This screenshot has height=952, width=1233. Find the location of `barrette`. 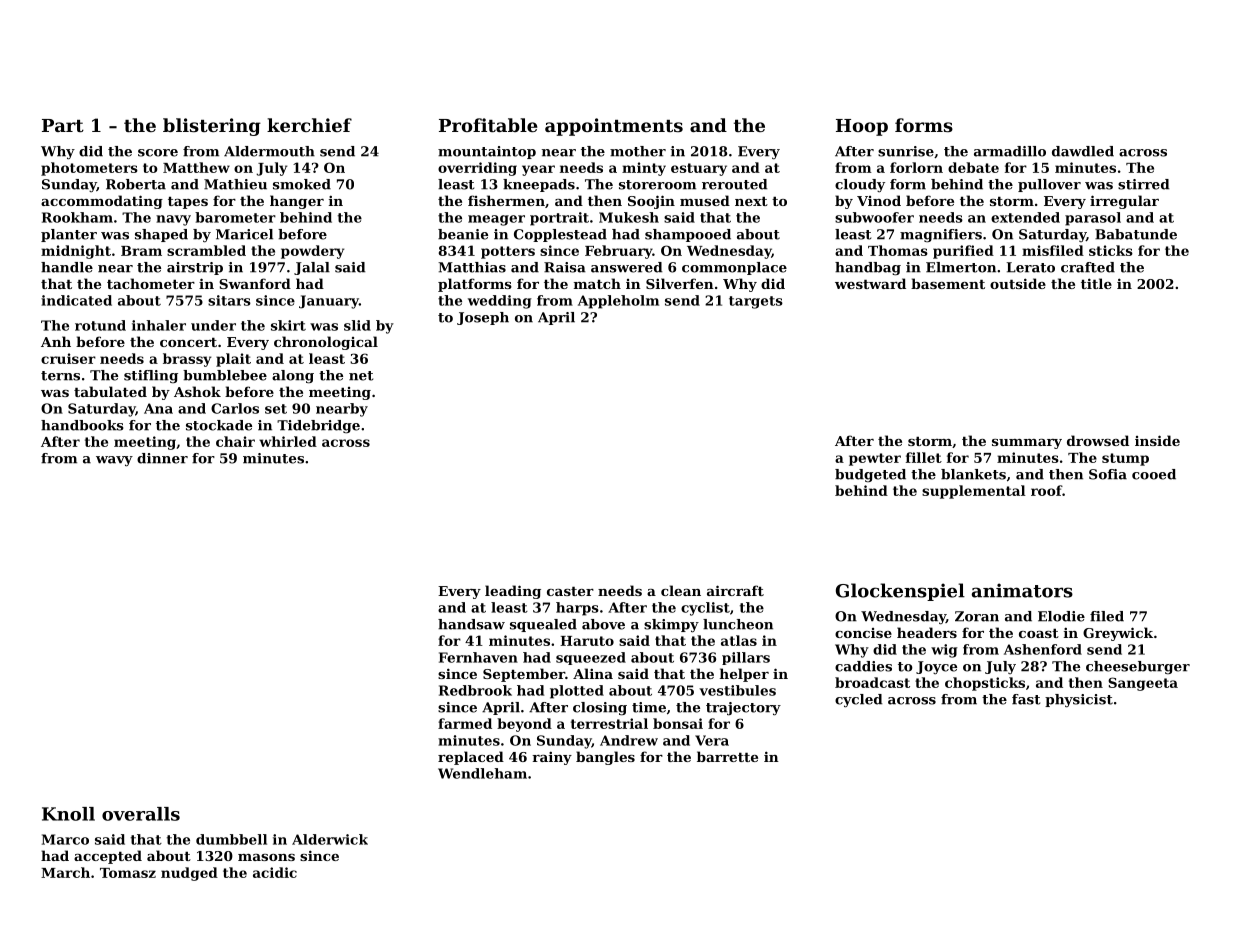

barrette is located at coordinates (727, 756).
